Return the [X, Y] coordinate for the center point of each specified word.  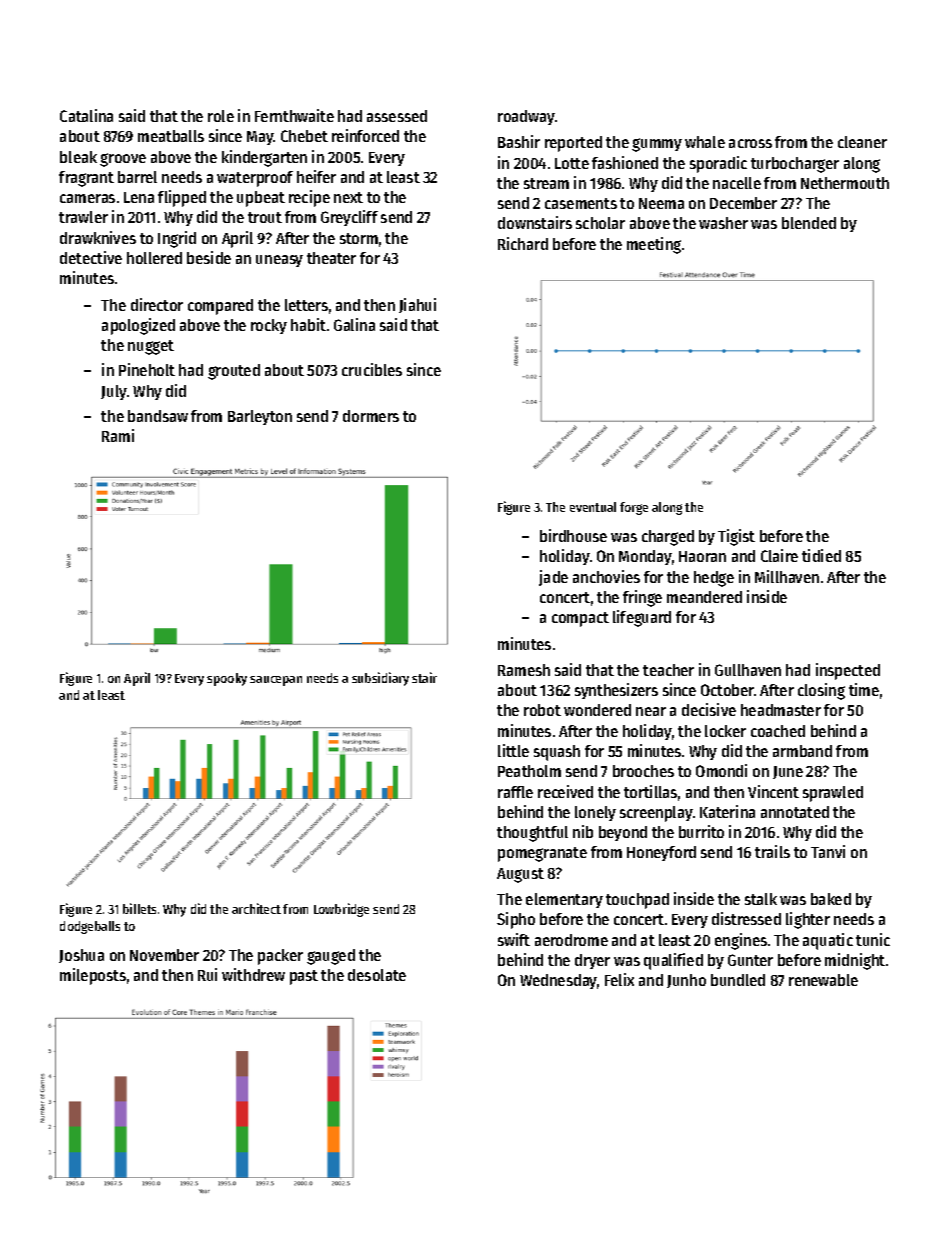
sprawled [833, 794]
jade [553, 578]
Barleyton [260, 417]
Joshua [81, 956]
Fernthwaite [294, 115]
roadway [526, 117]
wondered [597, 710]
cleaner [862, 142]
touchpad [637, 901]
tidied [821, 555]
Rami [118, 435]
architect [256, 908]
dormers [371, 416]
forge [634, 508]
